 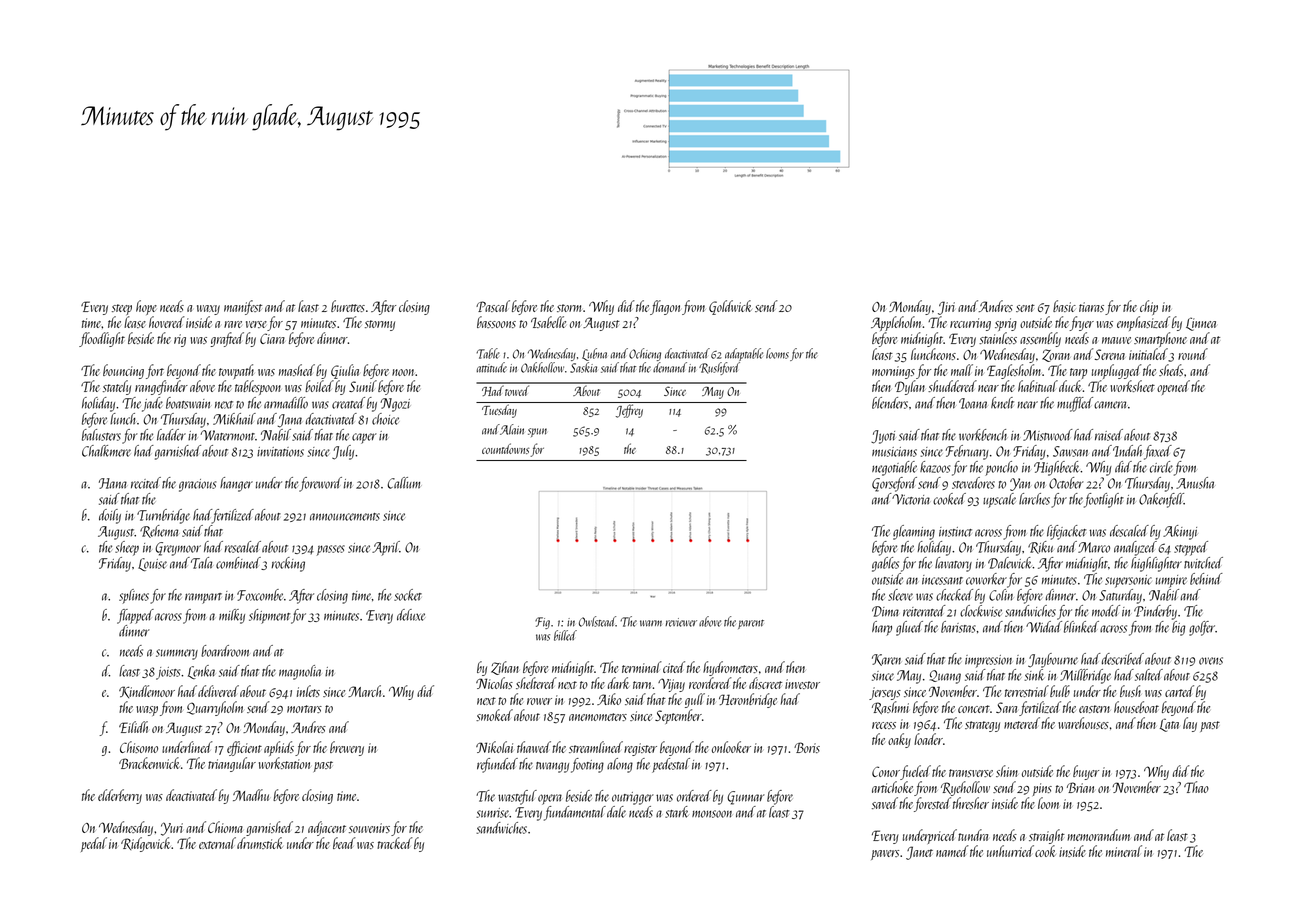 I want to click on Heronbridge, so click(x=748, y=700).
